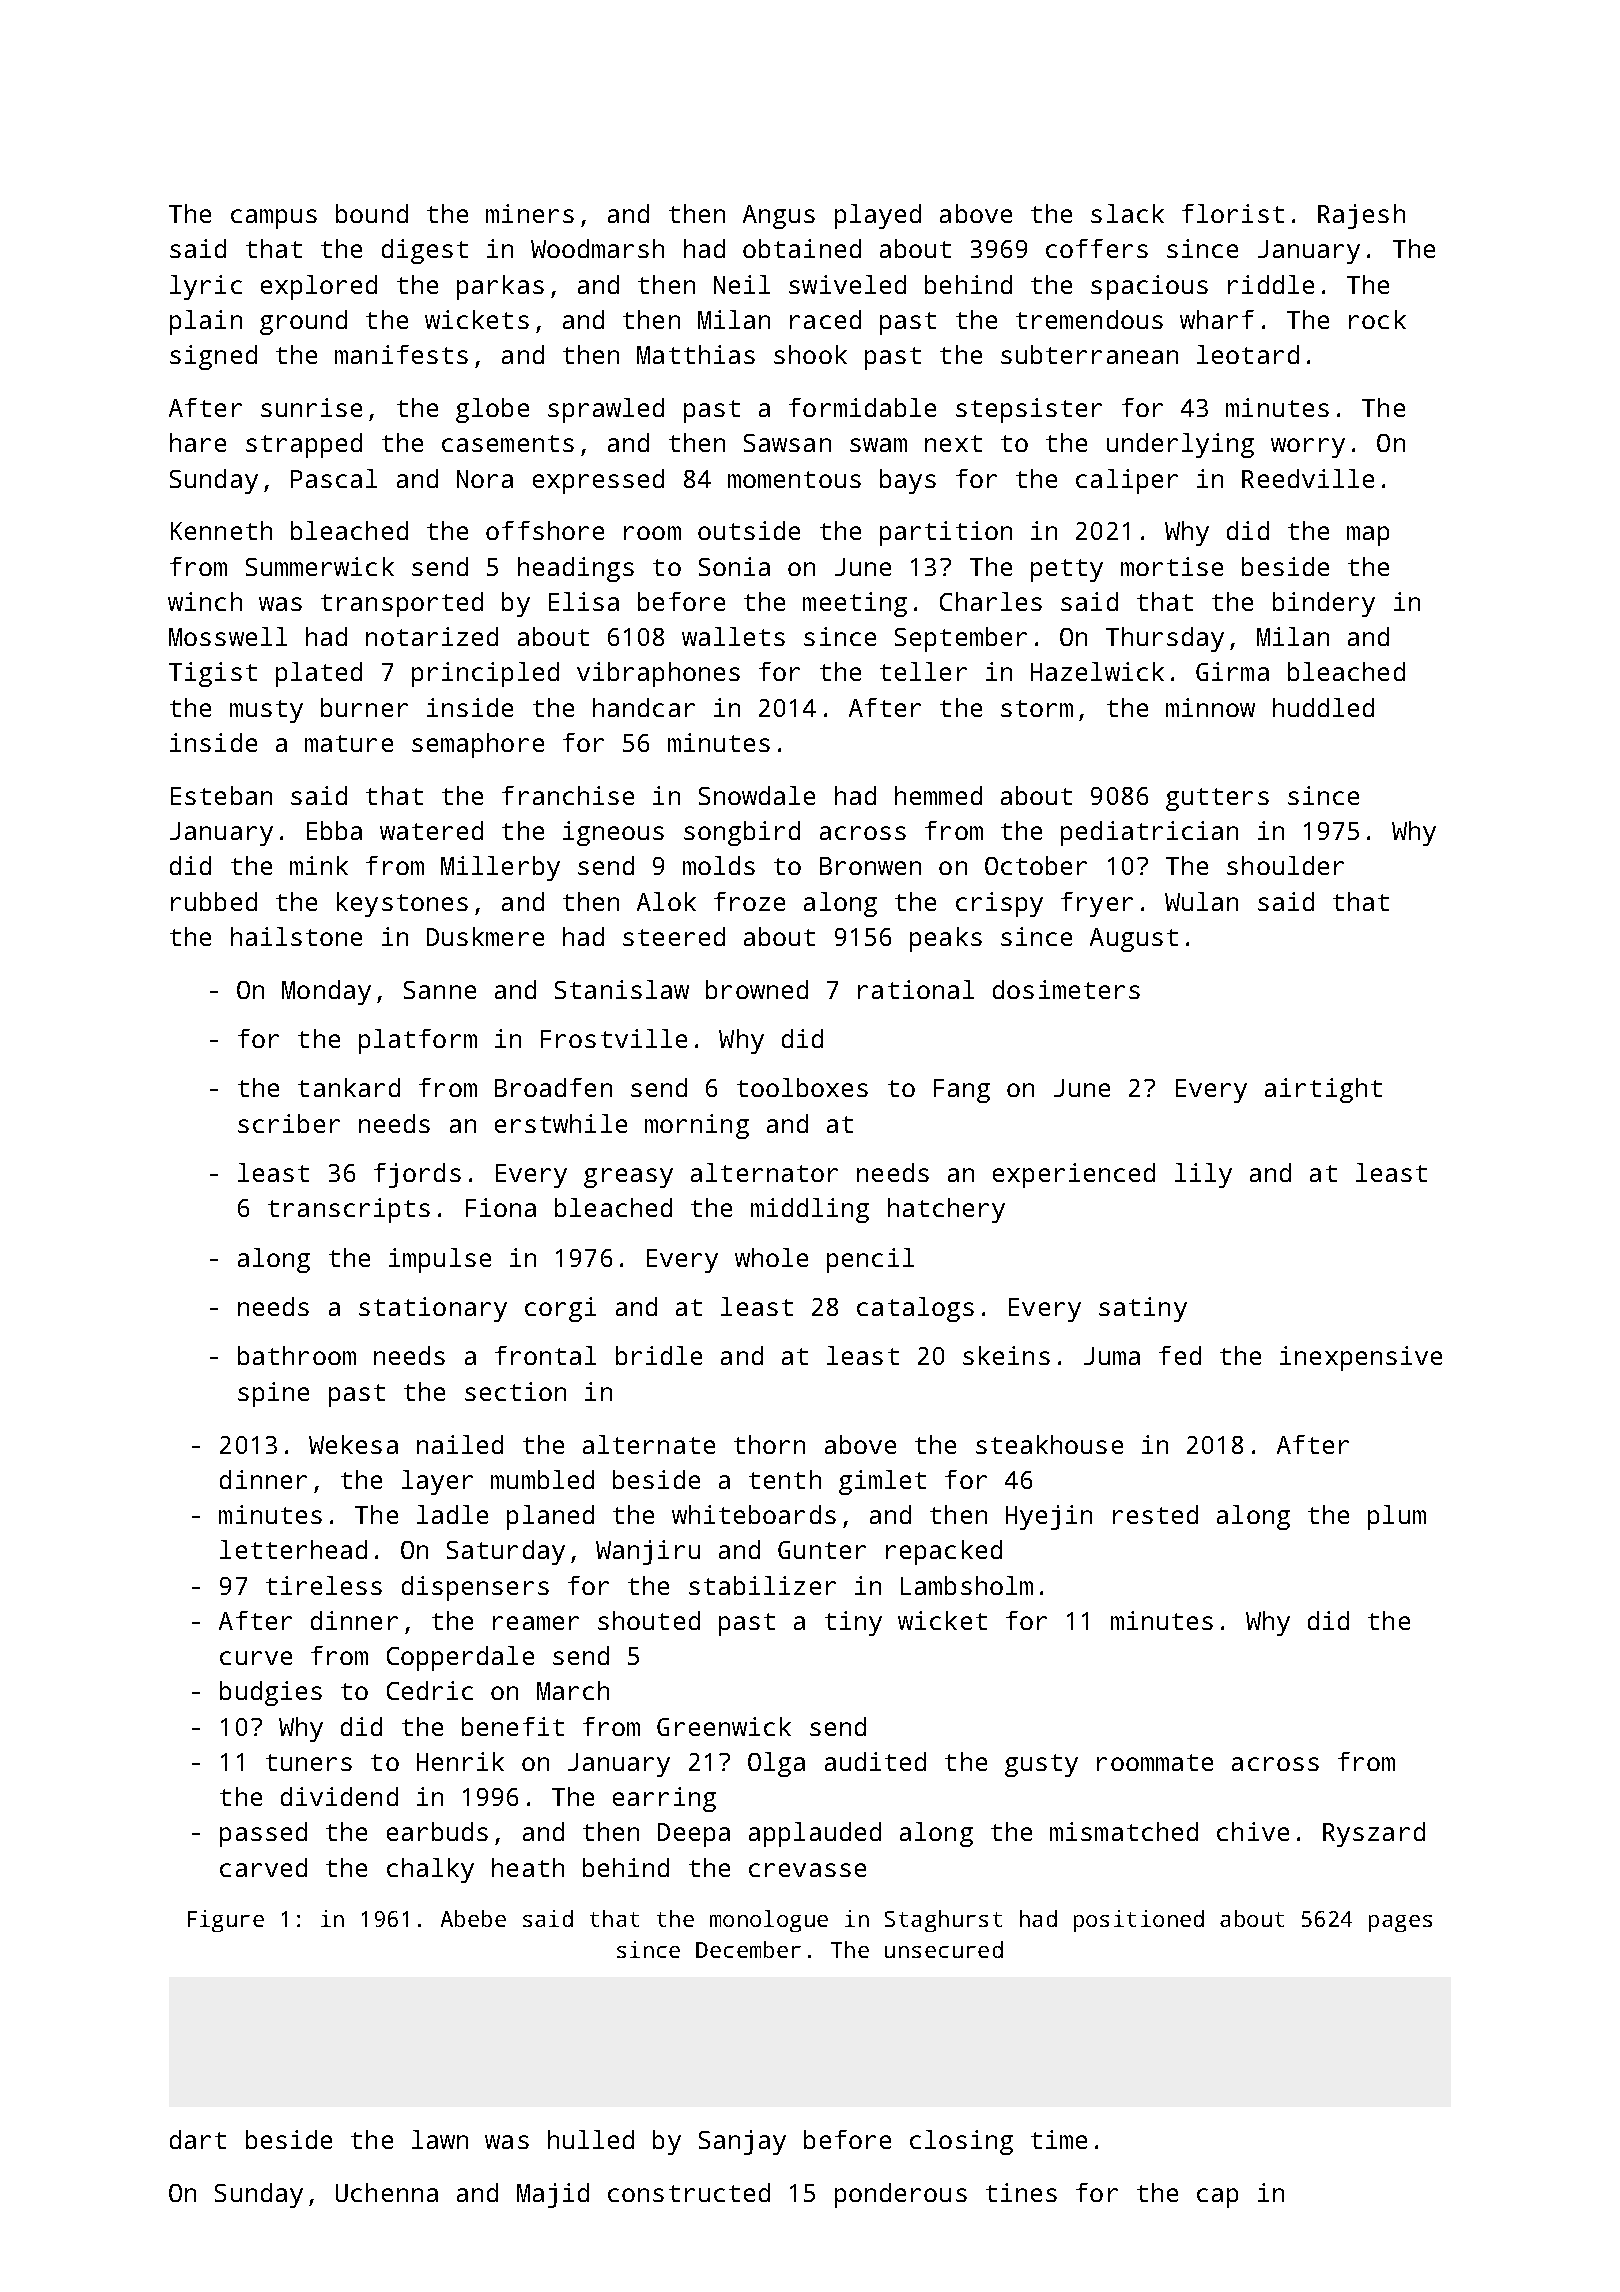 This screenshot has height=2292, width=1620. I want to click on cap, so click(1217, 2198).
